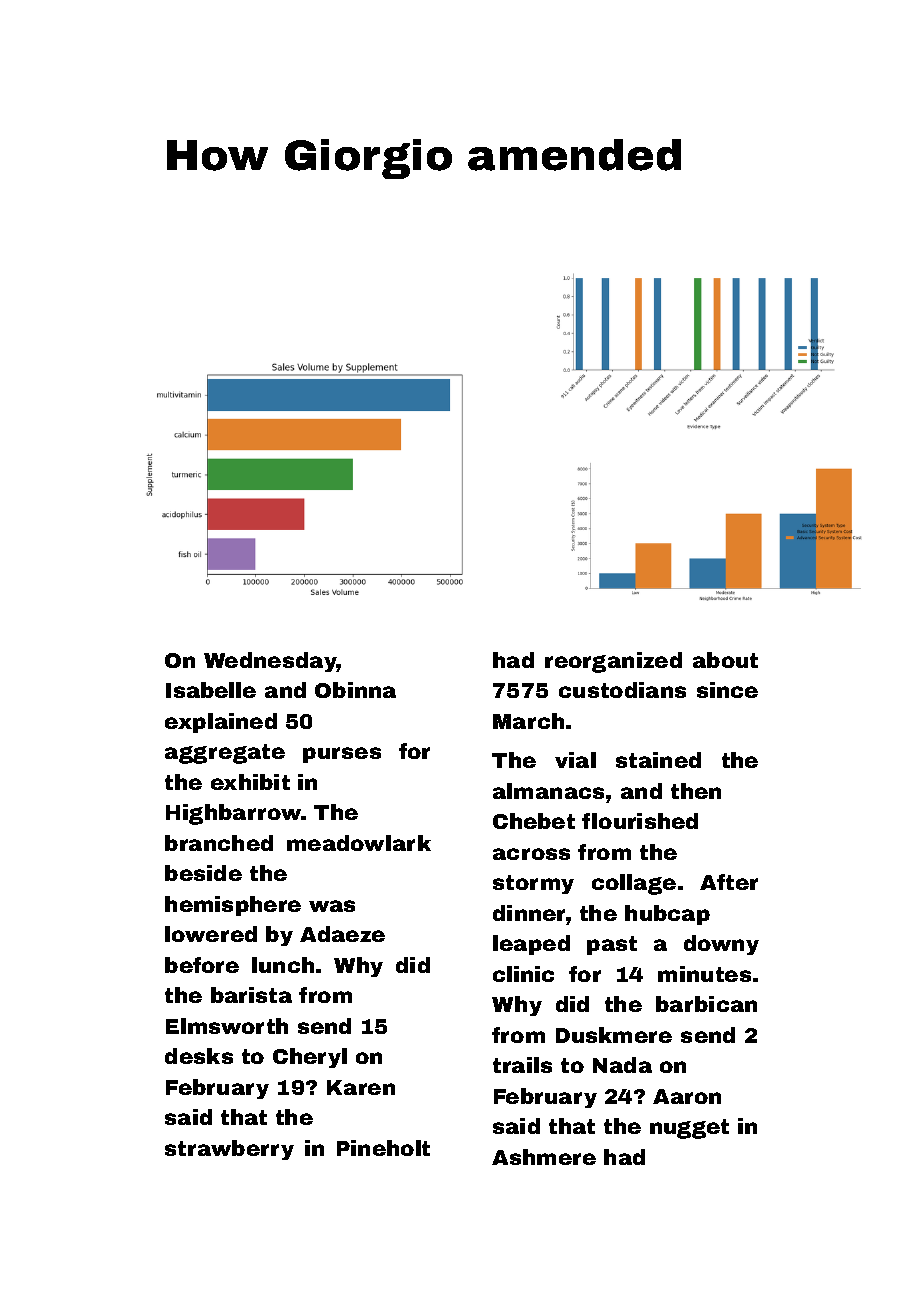 Image resolution: width=924 pixels, height=1311 pixels. Describe the element at coordinates (522, 1065) in the screenshot. I see `trails` at that location.
